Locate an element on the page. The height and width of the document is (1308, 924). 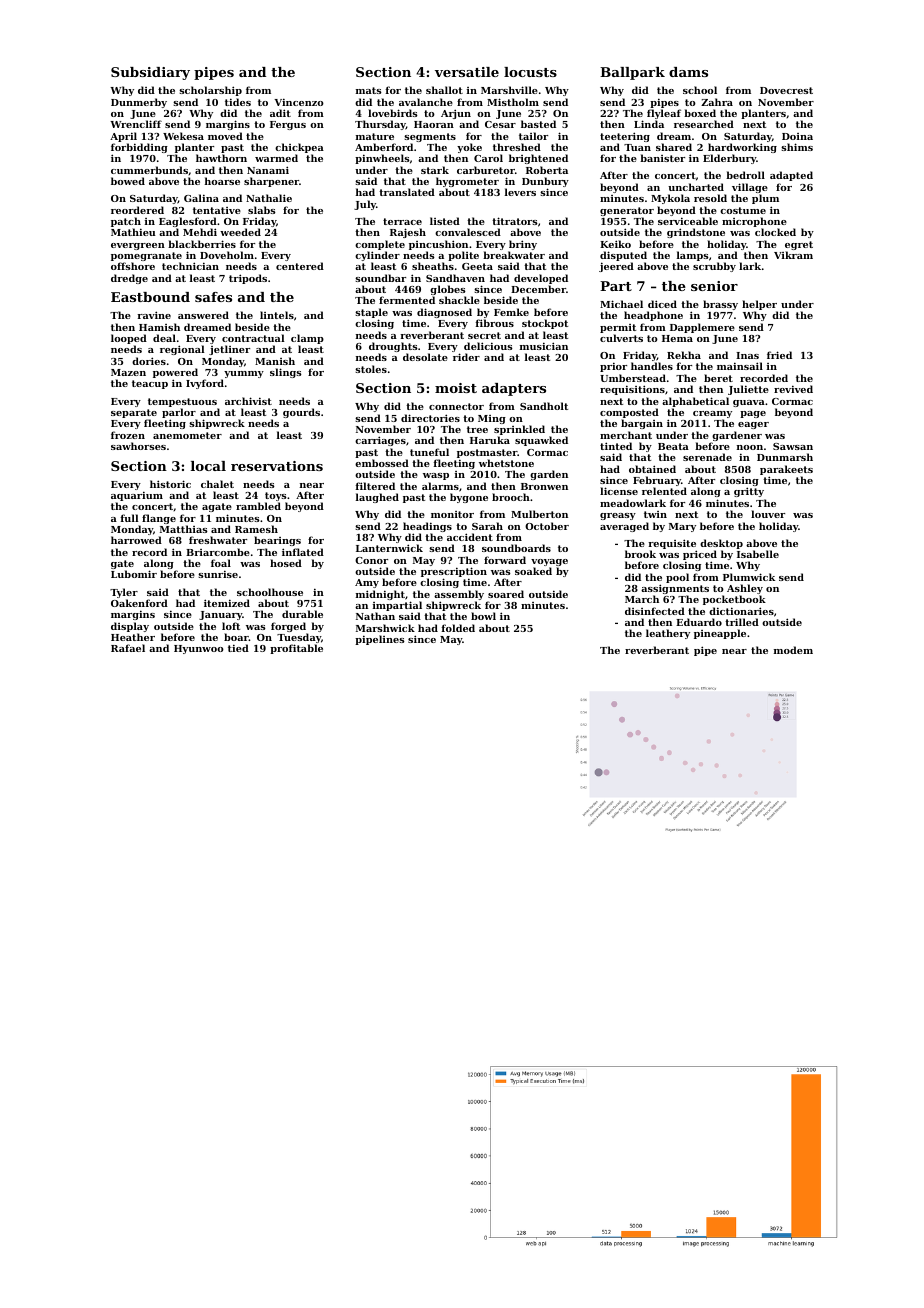
titrators is located at coordinates (515, 221).
